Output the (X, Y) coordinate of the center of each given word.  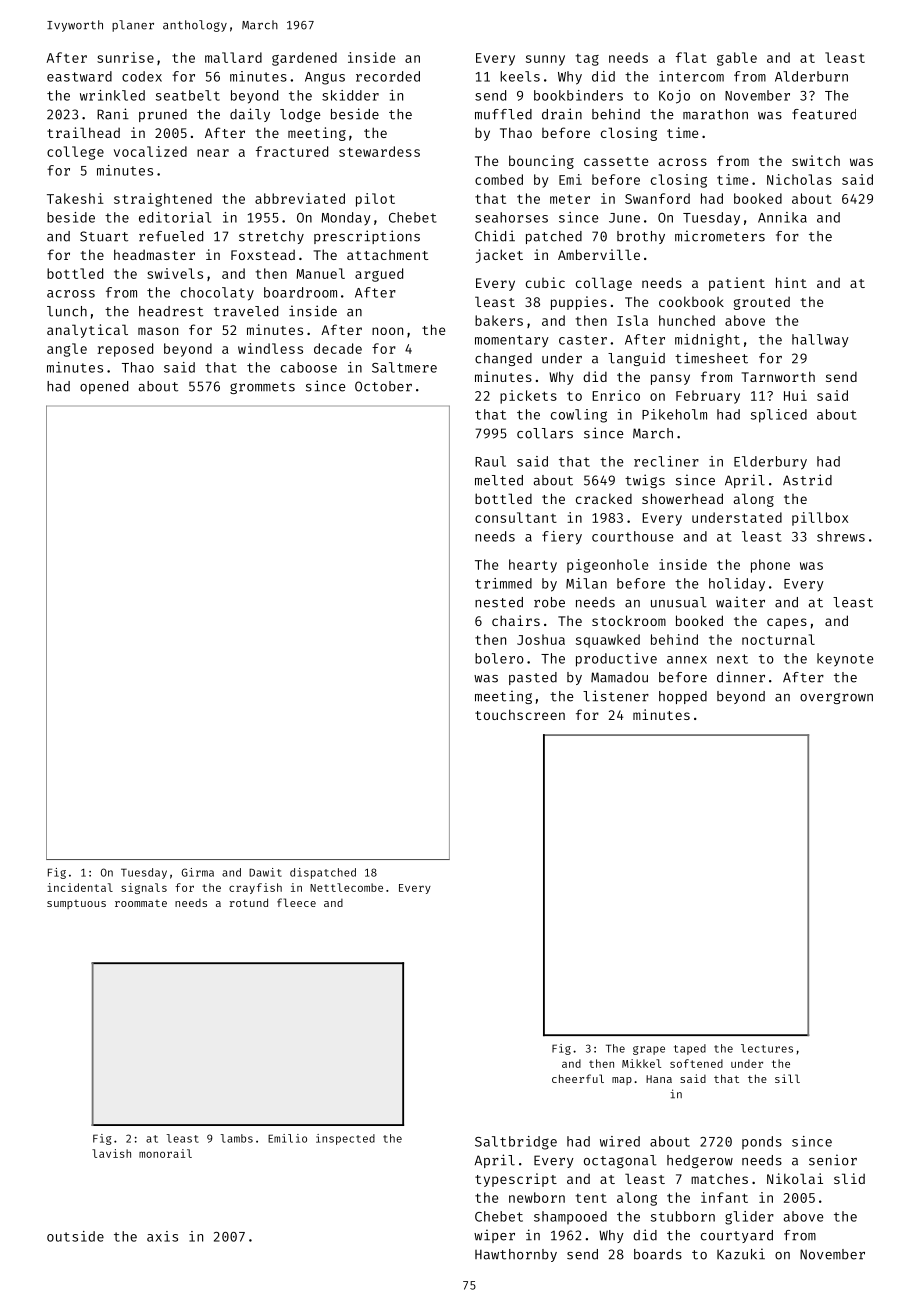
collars (545, 433)
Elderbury (770, 463)
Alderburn (811, 76)
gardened (304, 59)
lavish (111, 1153)
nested (499, 602)
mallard (233, 57)
